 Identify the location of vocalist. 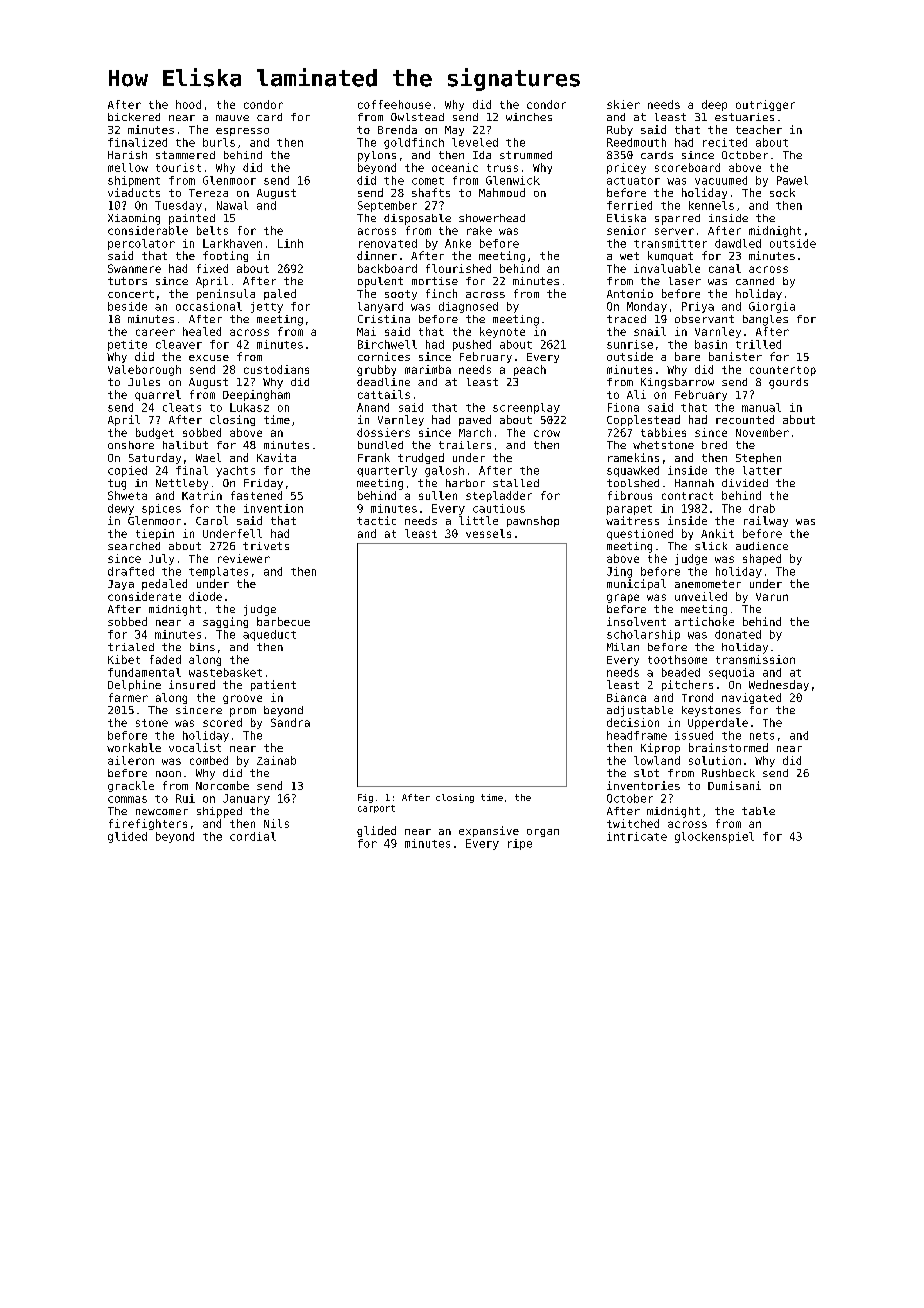
(195, 747).
